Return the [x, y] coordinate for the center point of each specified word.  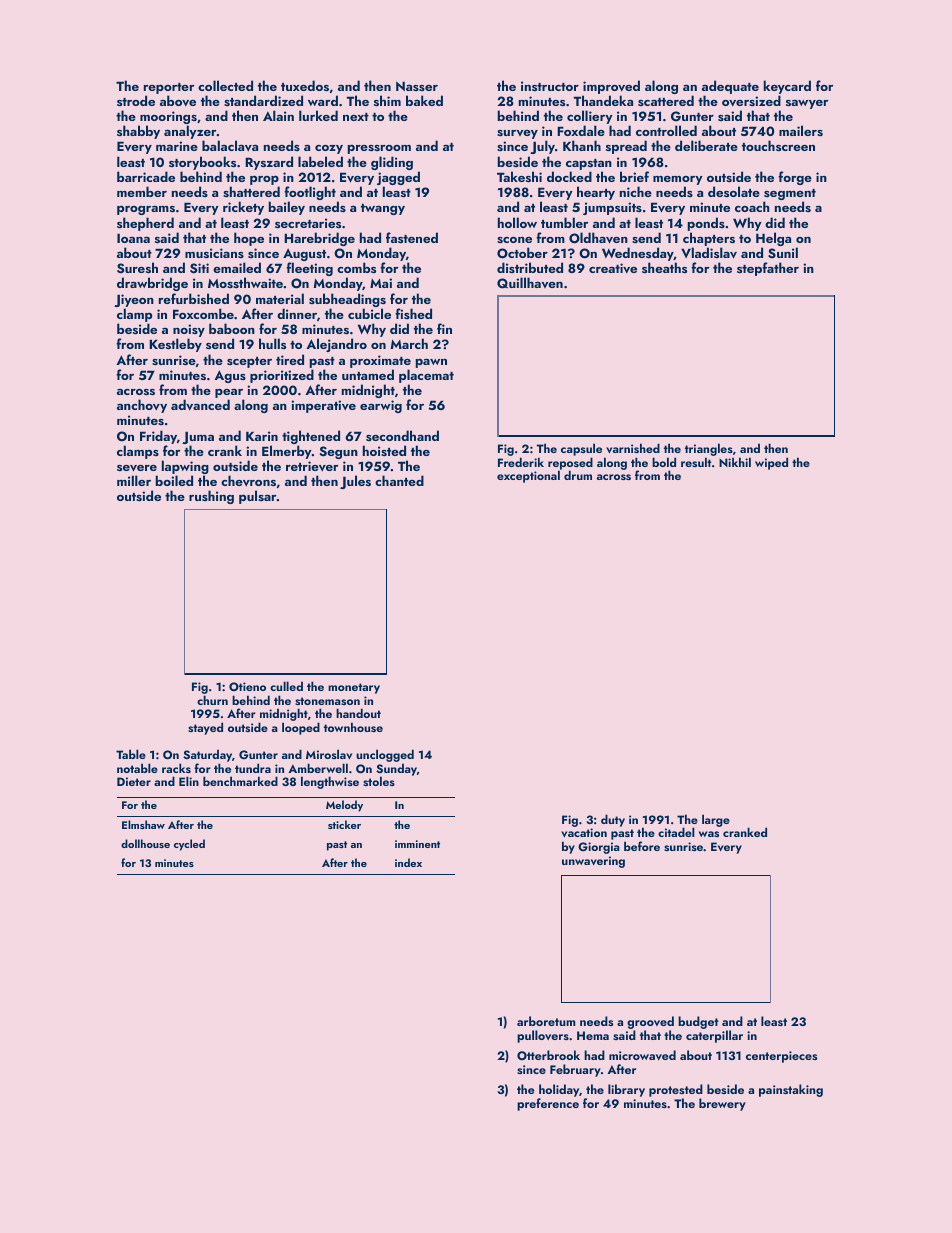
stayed [205, 728]
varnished [633, 448]
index [408, 862]
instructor [550, 86]
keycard [787, 87]
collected [225, 85]
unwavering [593, 862]
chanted [399, 480]
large [716, 820]
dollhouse [145, 843]
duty [613, 820]
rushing [211, 497]
